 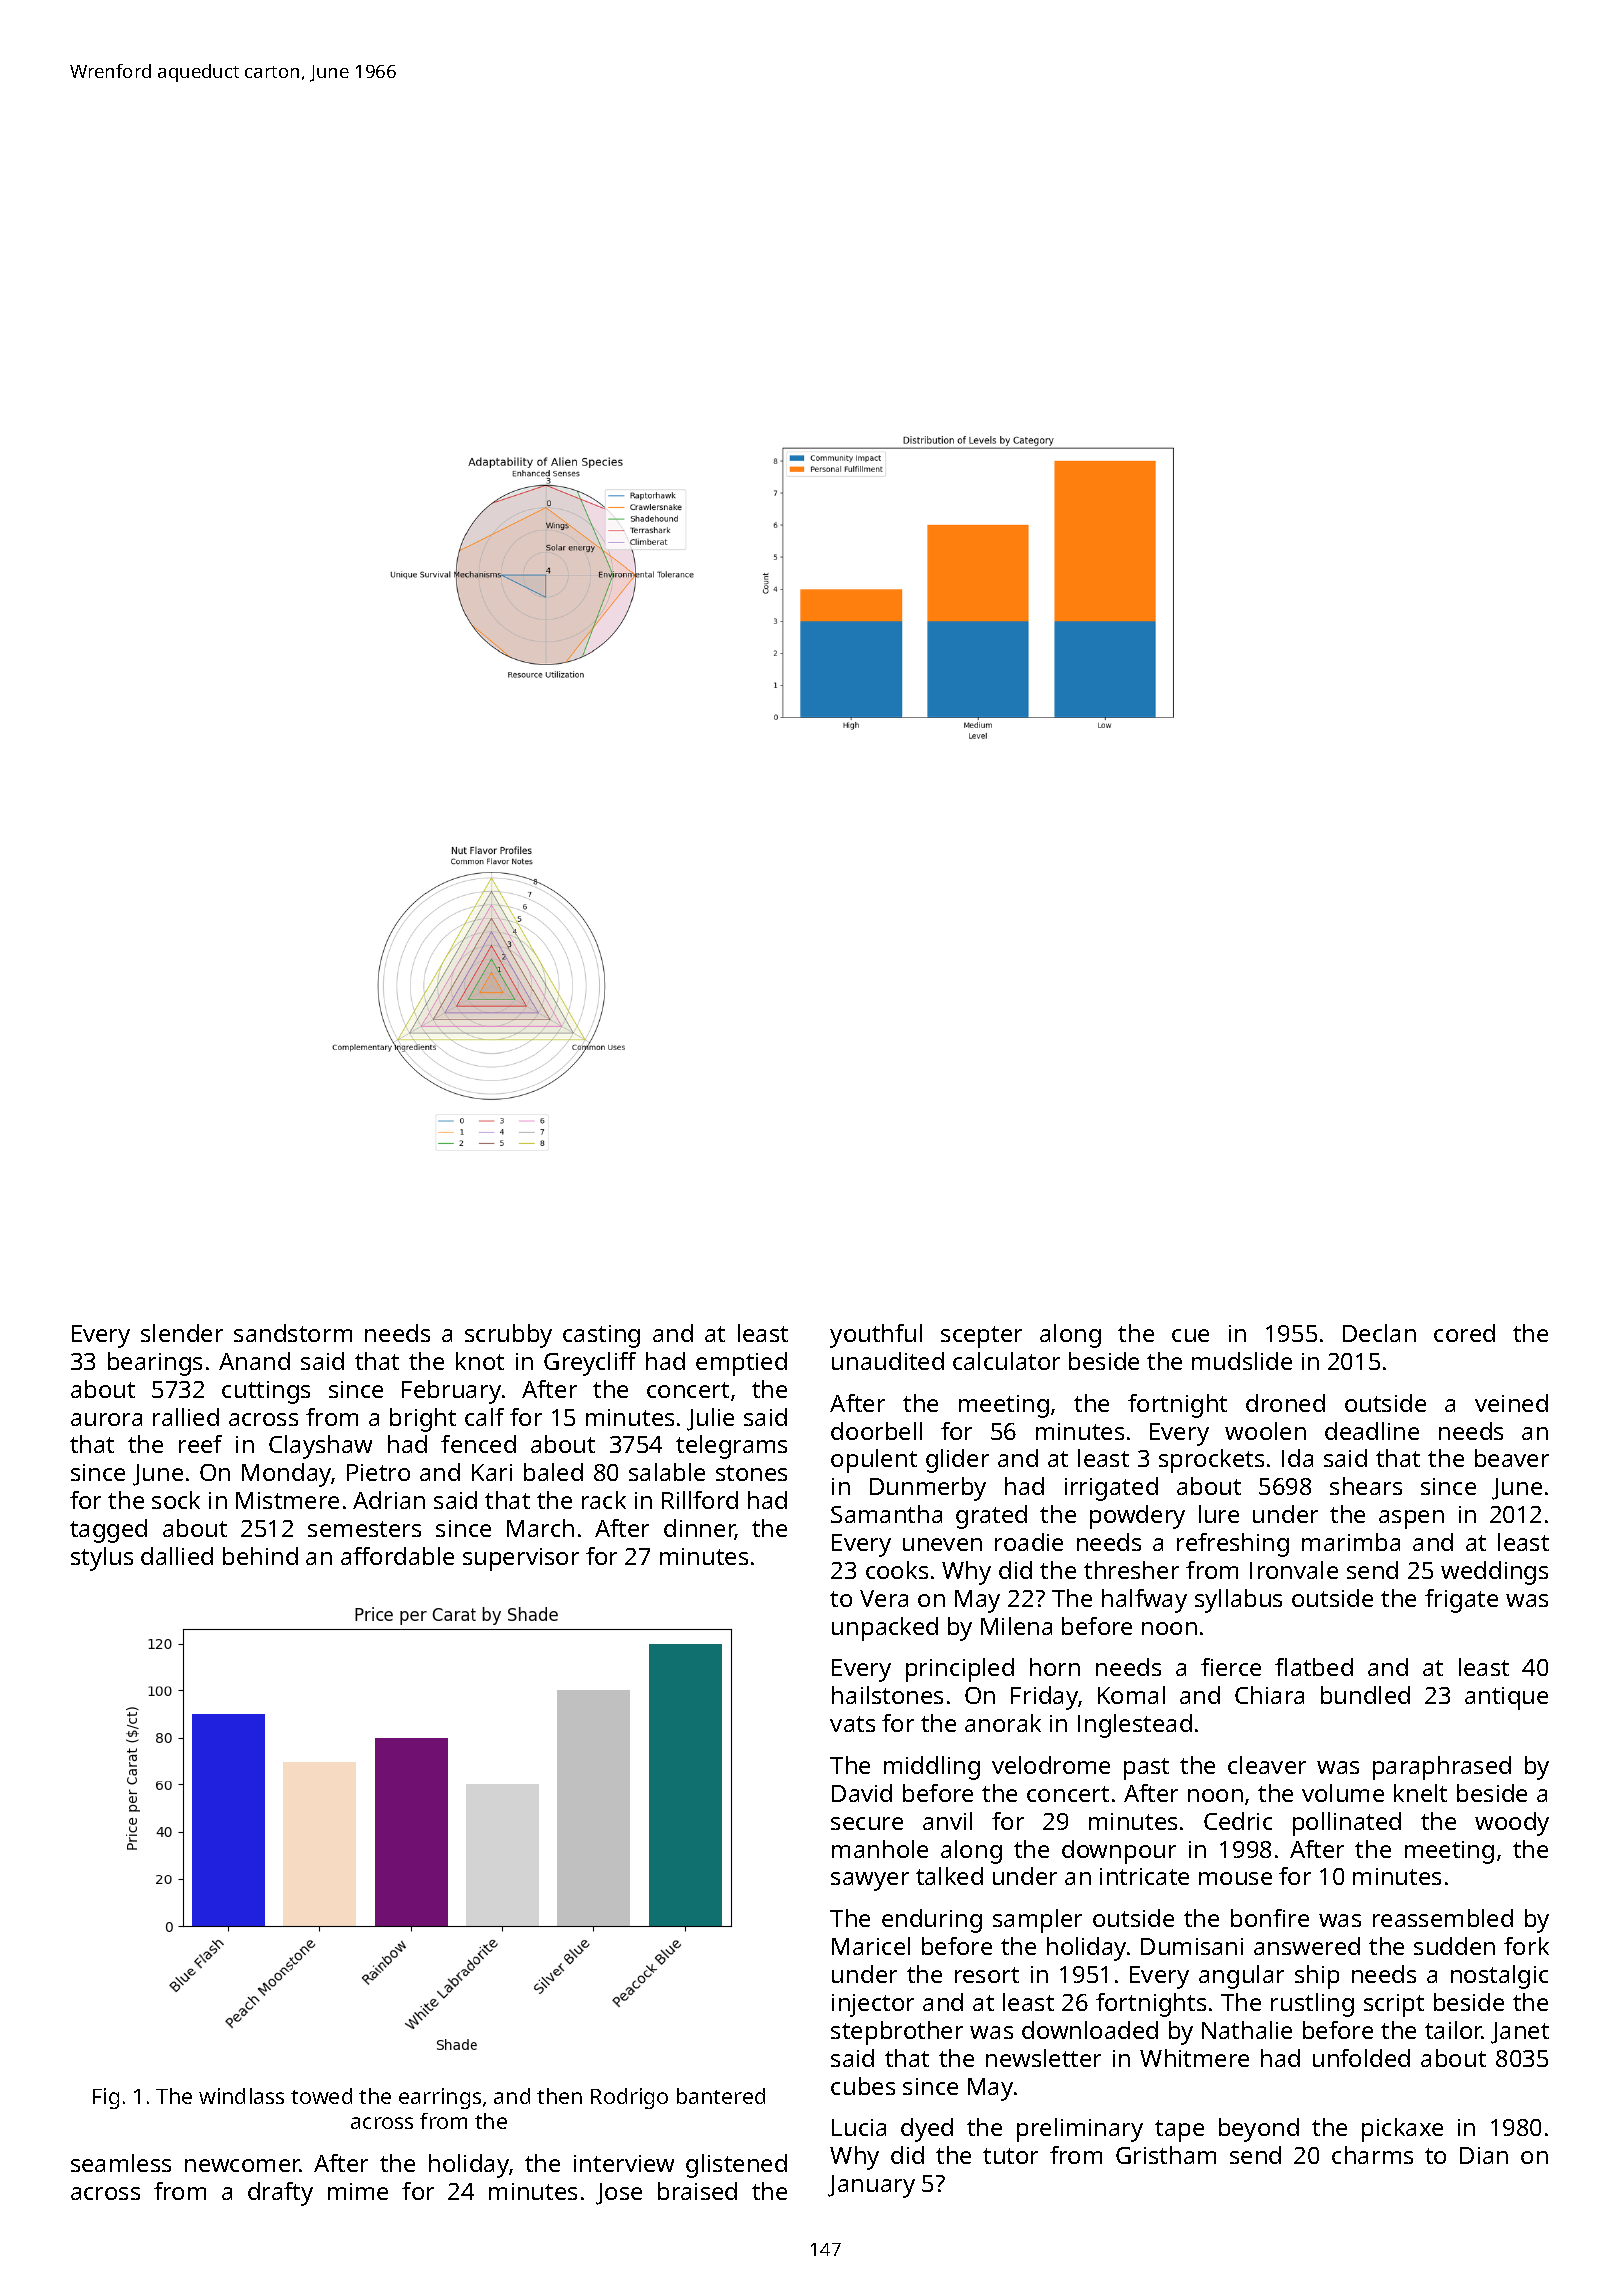 What do you see at coordinates (378, 1472) in the image?
I see `Pietro` at bounding box center [378, 1472].
